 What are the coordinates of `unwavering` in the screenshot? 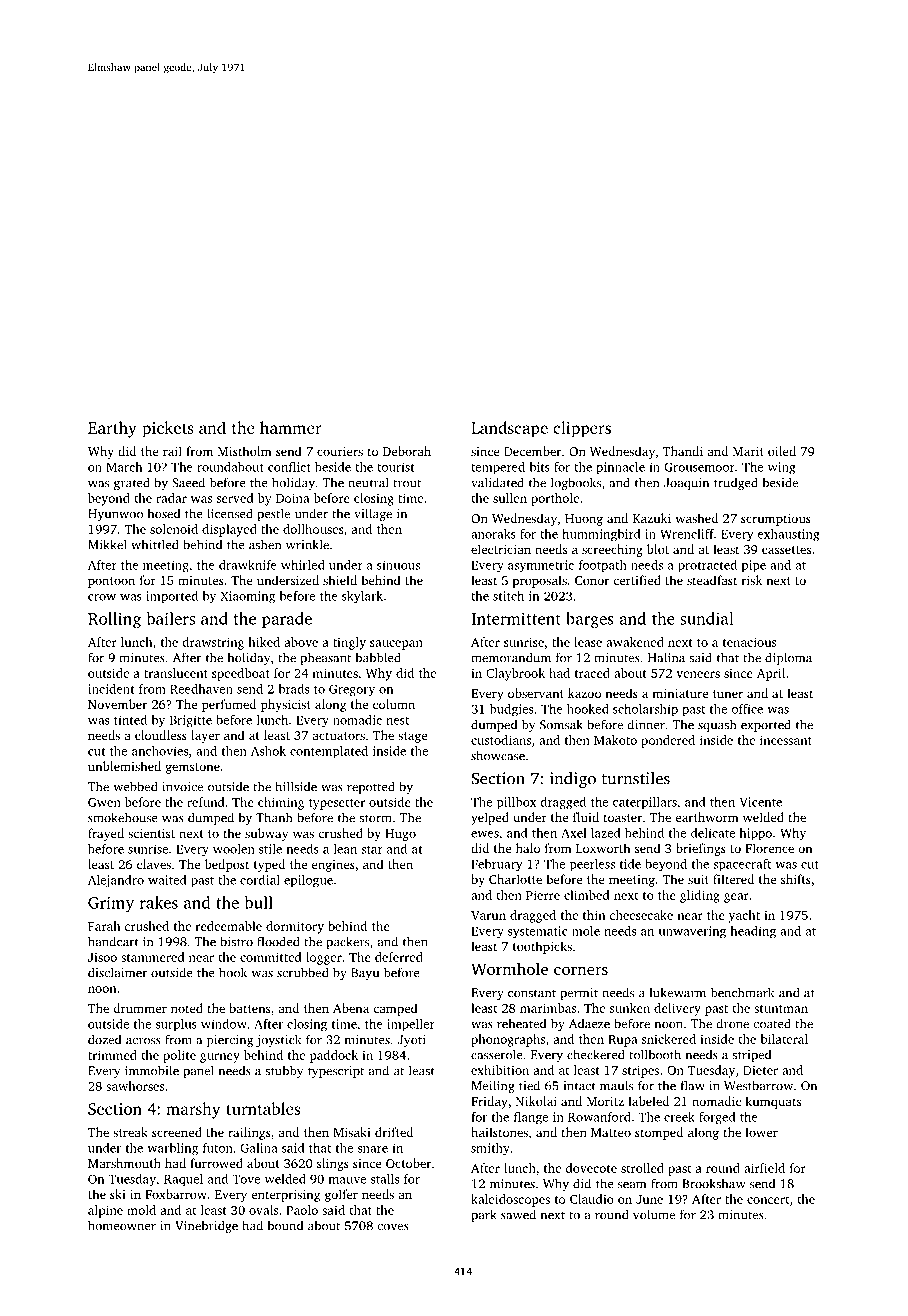 It's located at (692, 932).
